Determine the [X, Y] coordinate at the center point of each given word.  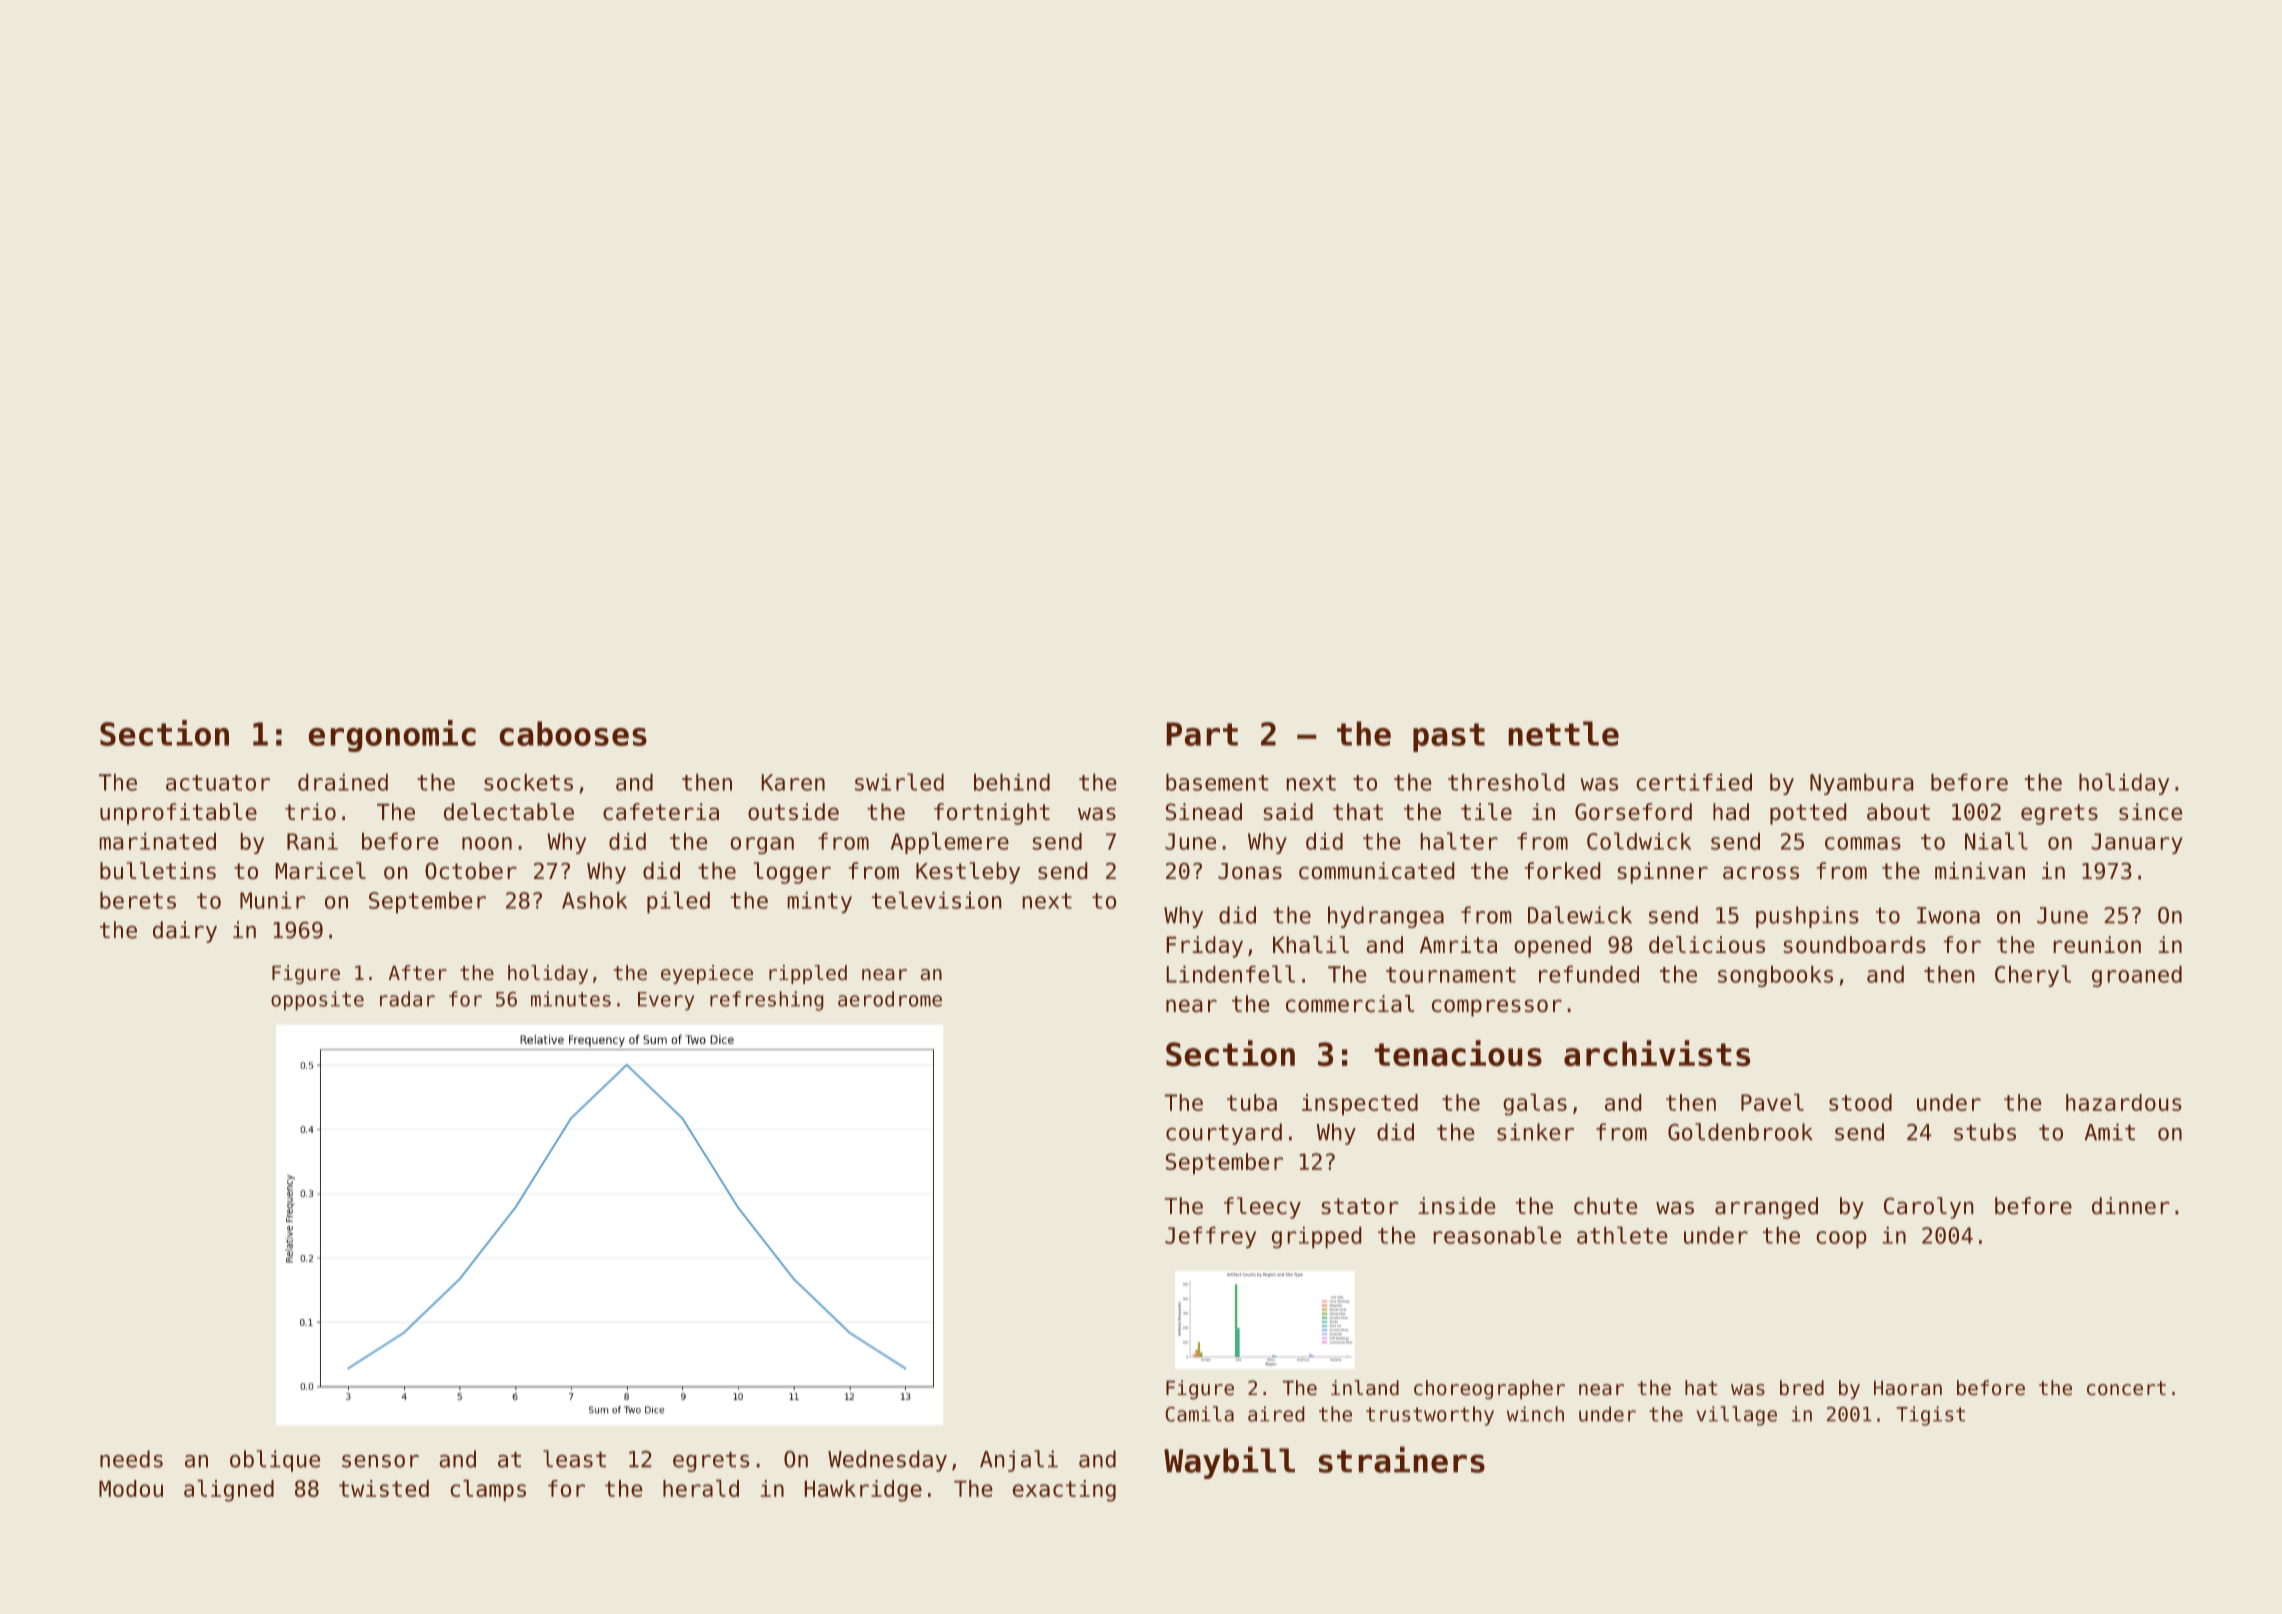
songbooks [1775, 976]
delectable [509, 811]
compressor [1497, 1008]
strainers [1402, 1460]
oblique [275, 1461]
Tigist [1931, 1416]
